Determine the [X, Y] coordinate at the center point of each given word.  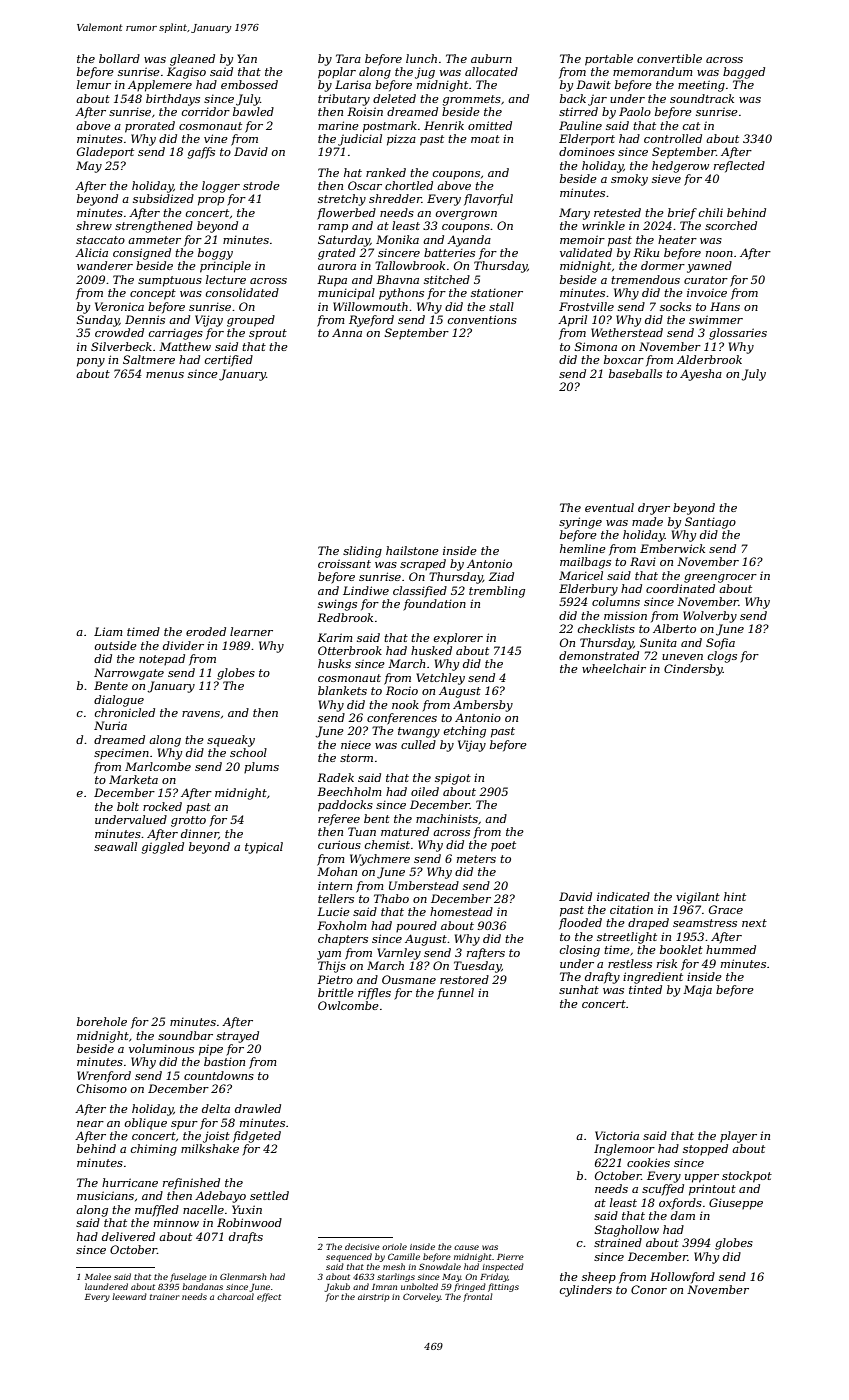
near [90, 1124]
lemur [94, 84]
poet [503, 846]
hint [735, 896]
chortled [409, 185]
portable [609, 60]
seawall [115, 846]
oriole [394, 1246]
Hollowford [682, 1278]
